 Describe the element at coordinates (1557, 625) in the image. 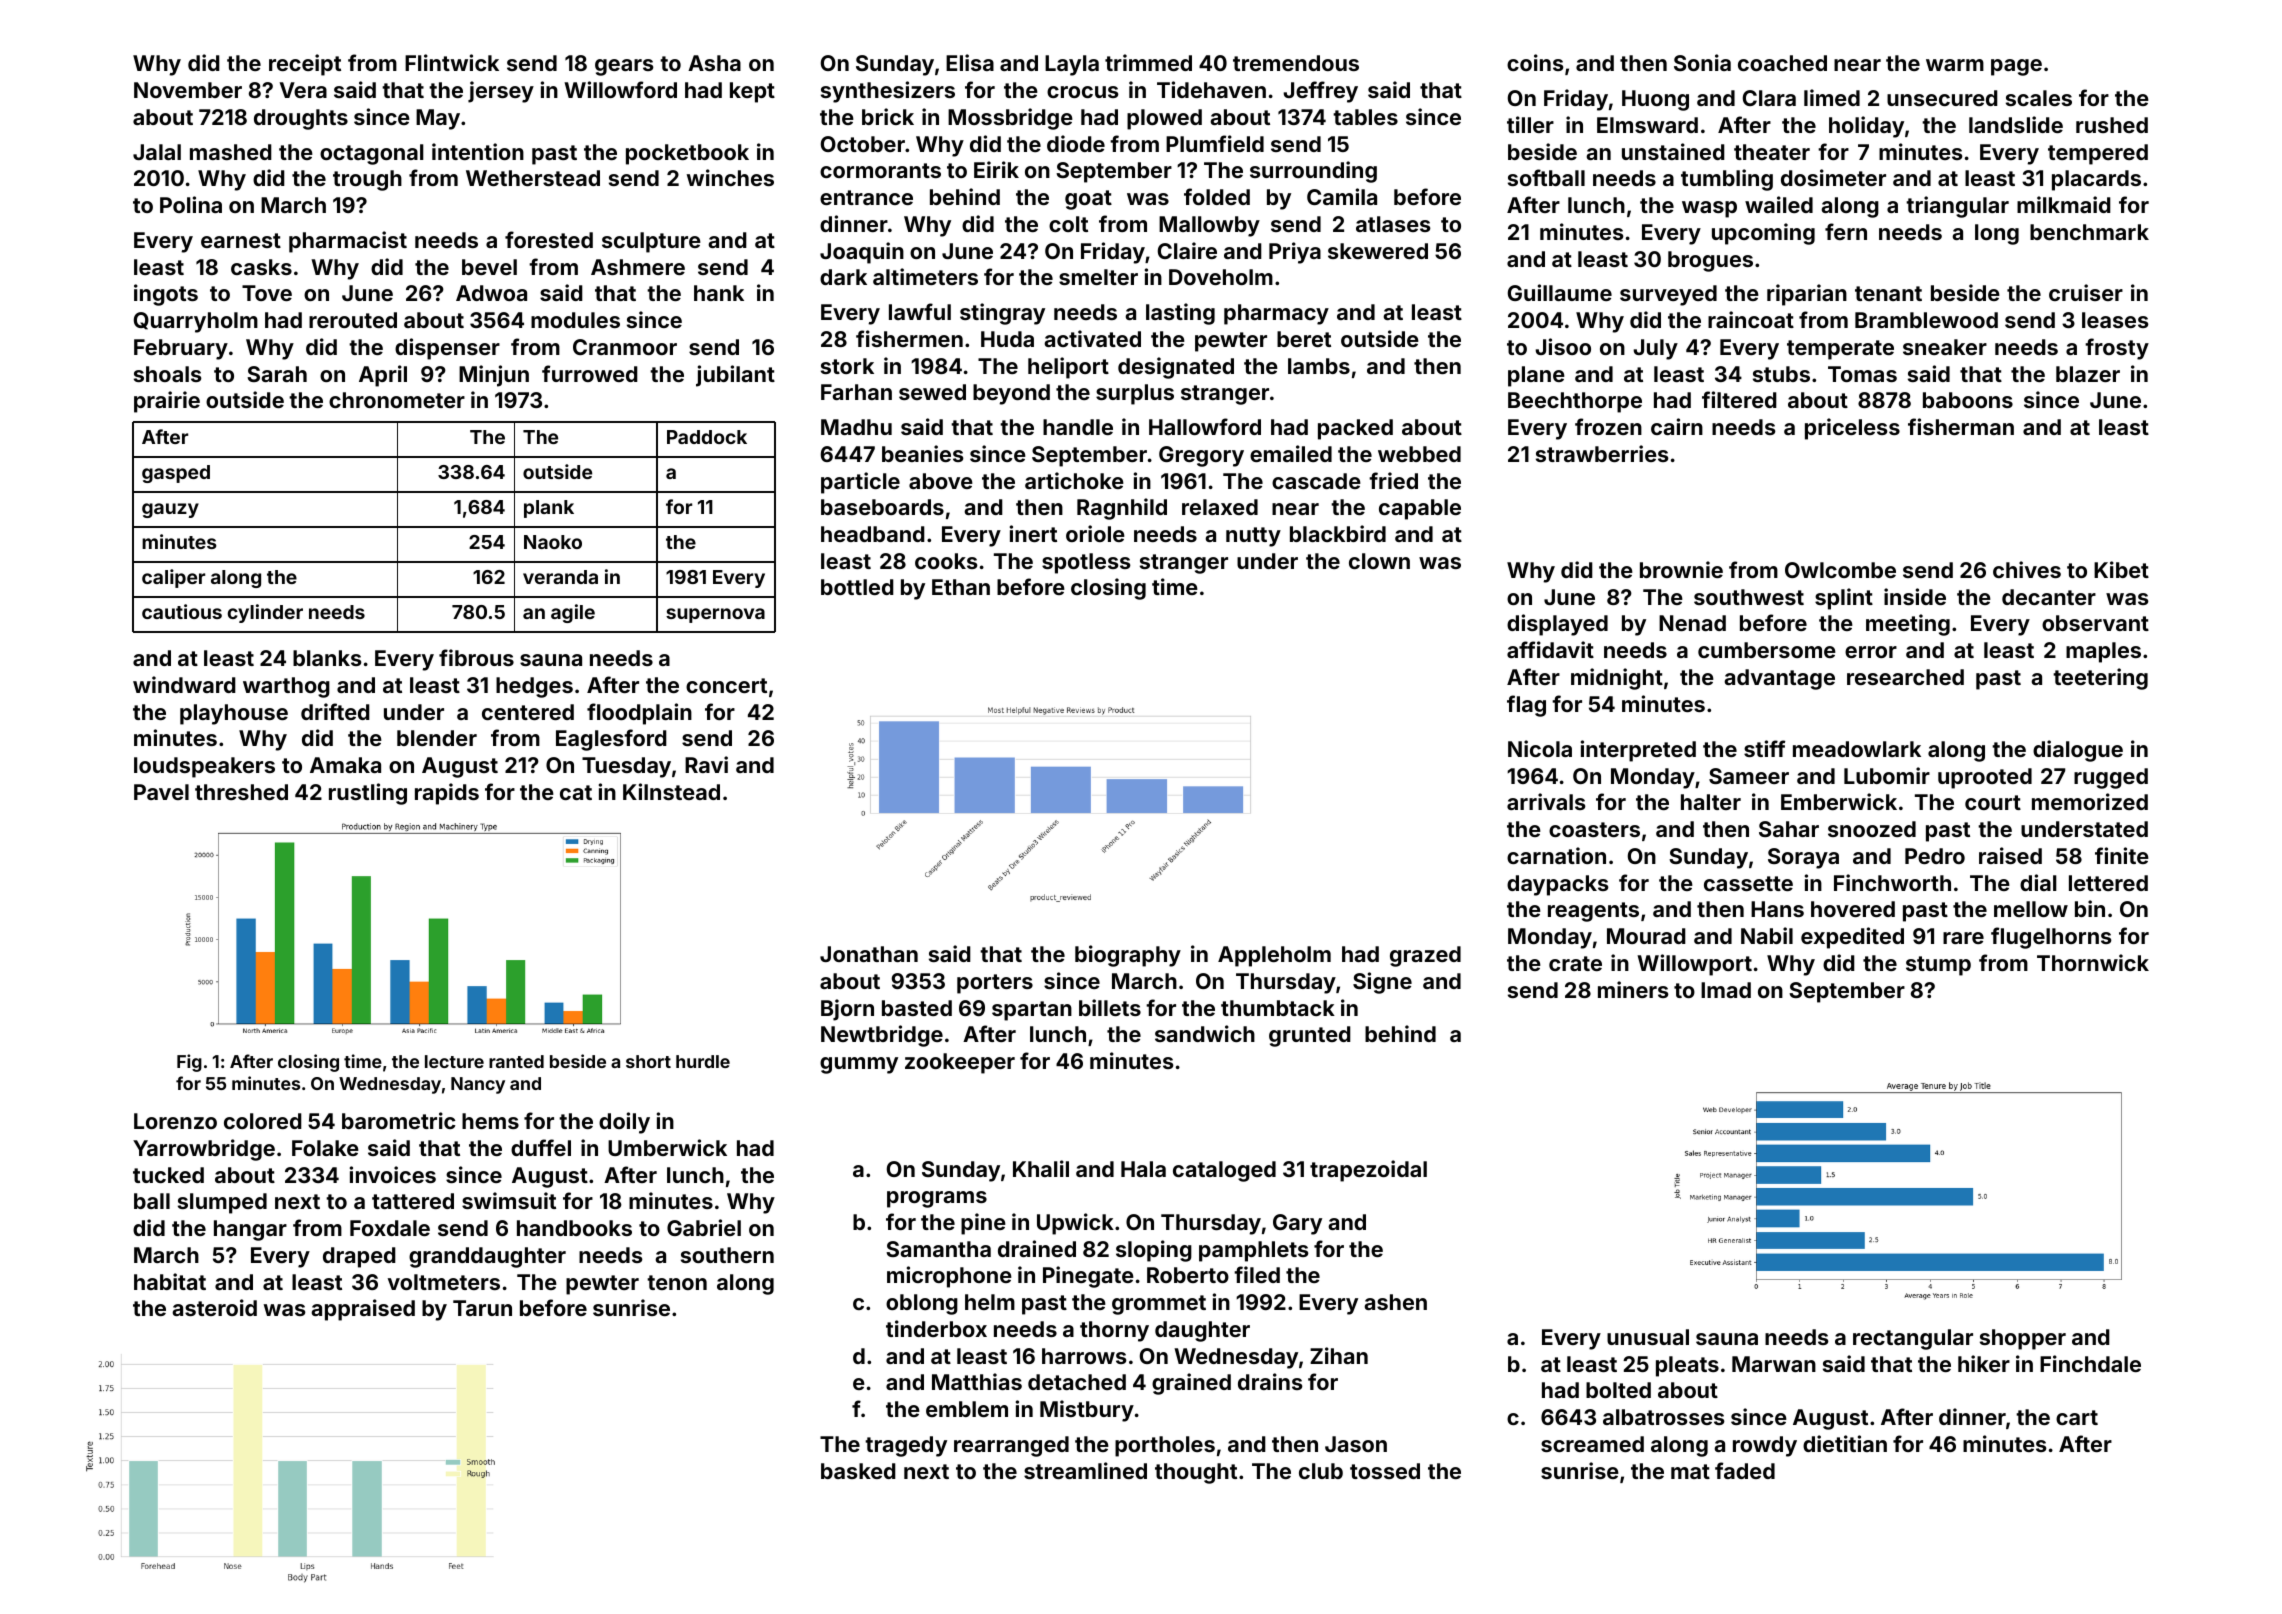

I see `displayed` at that location.
